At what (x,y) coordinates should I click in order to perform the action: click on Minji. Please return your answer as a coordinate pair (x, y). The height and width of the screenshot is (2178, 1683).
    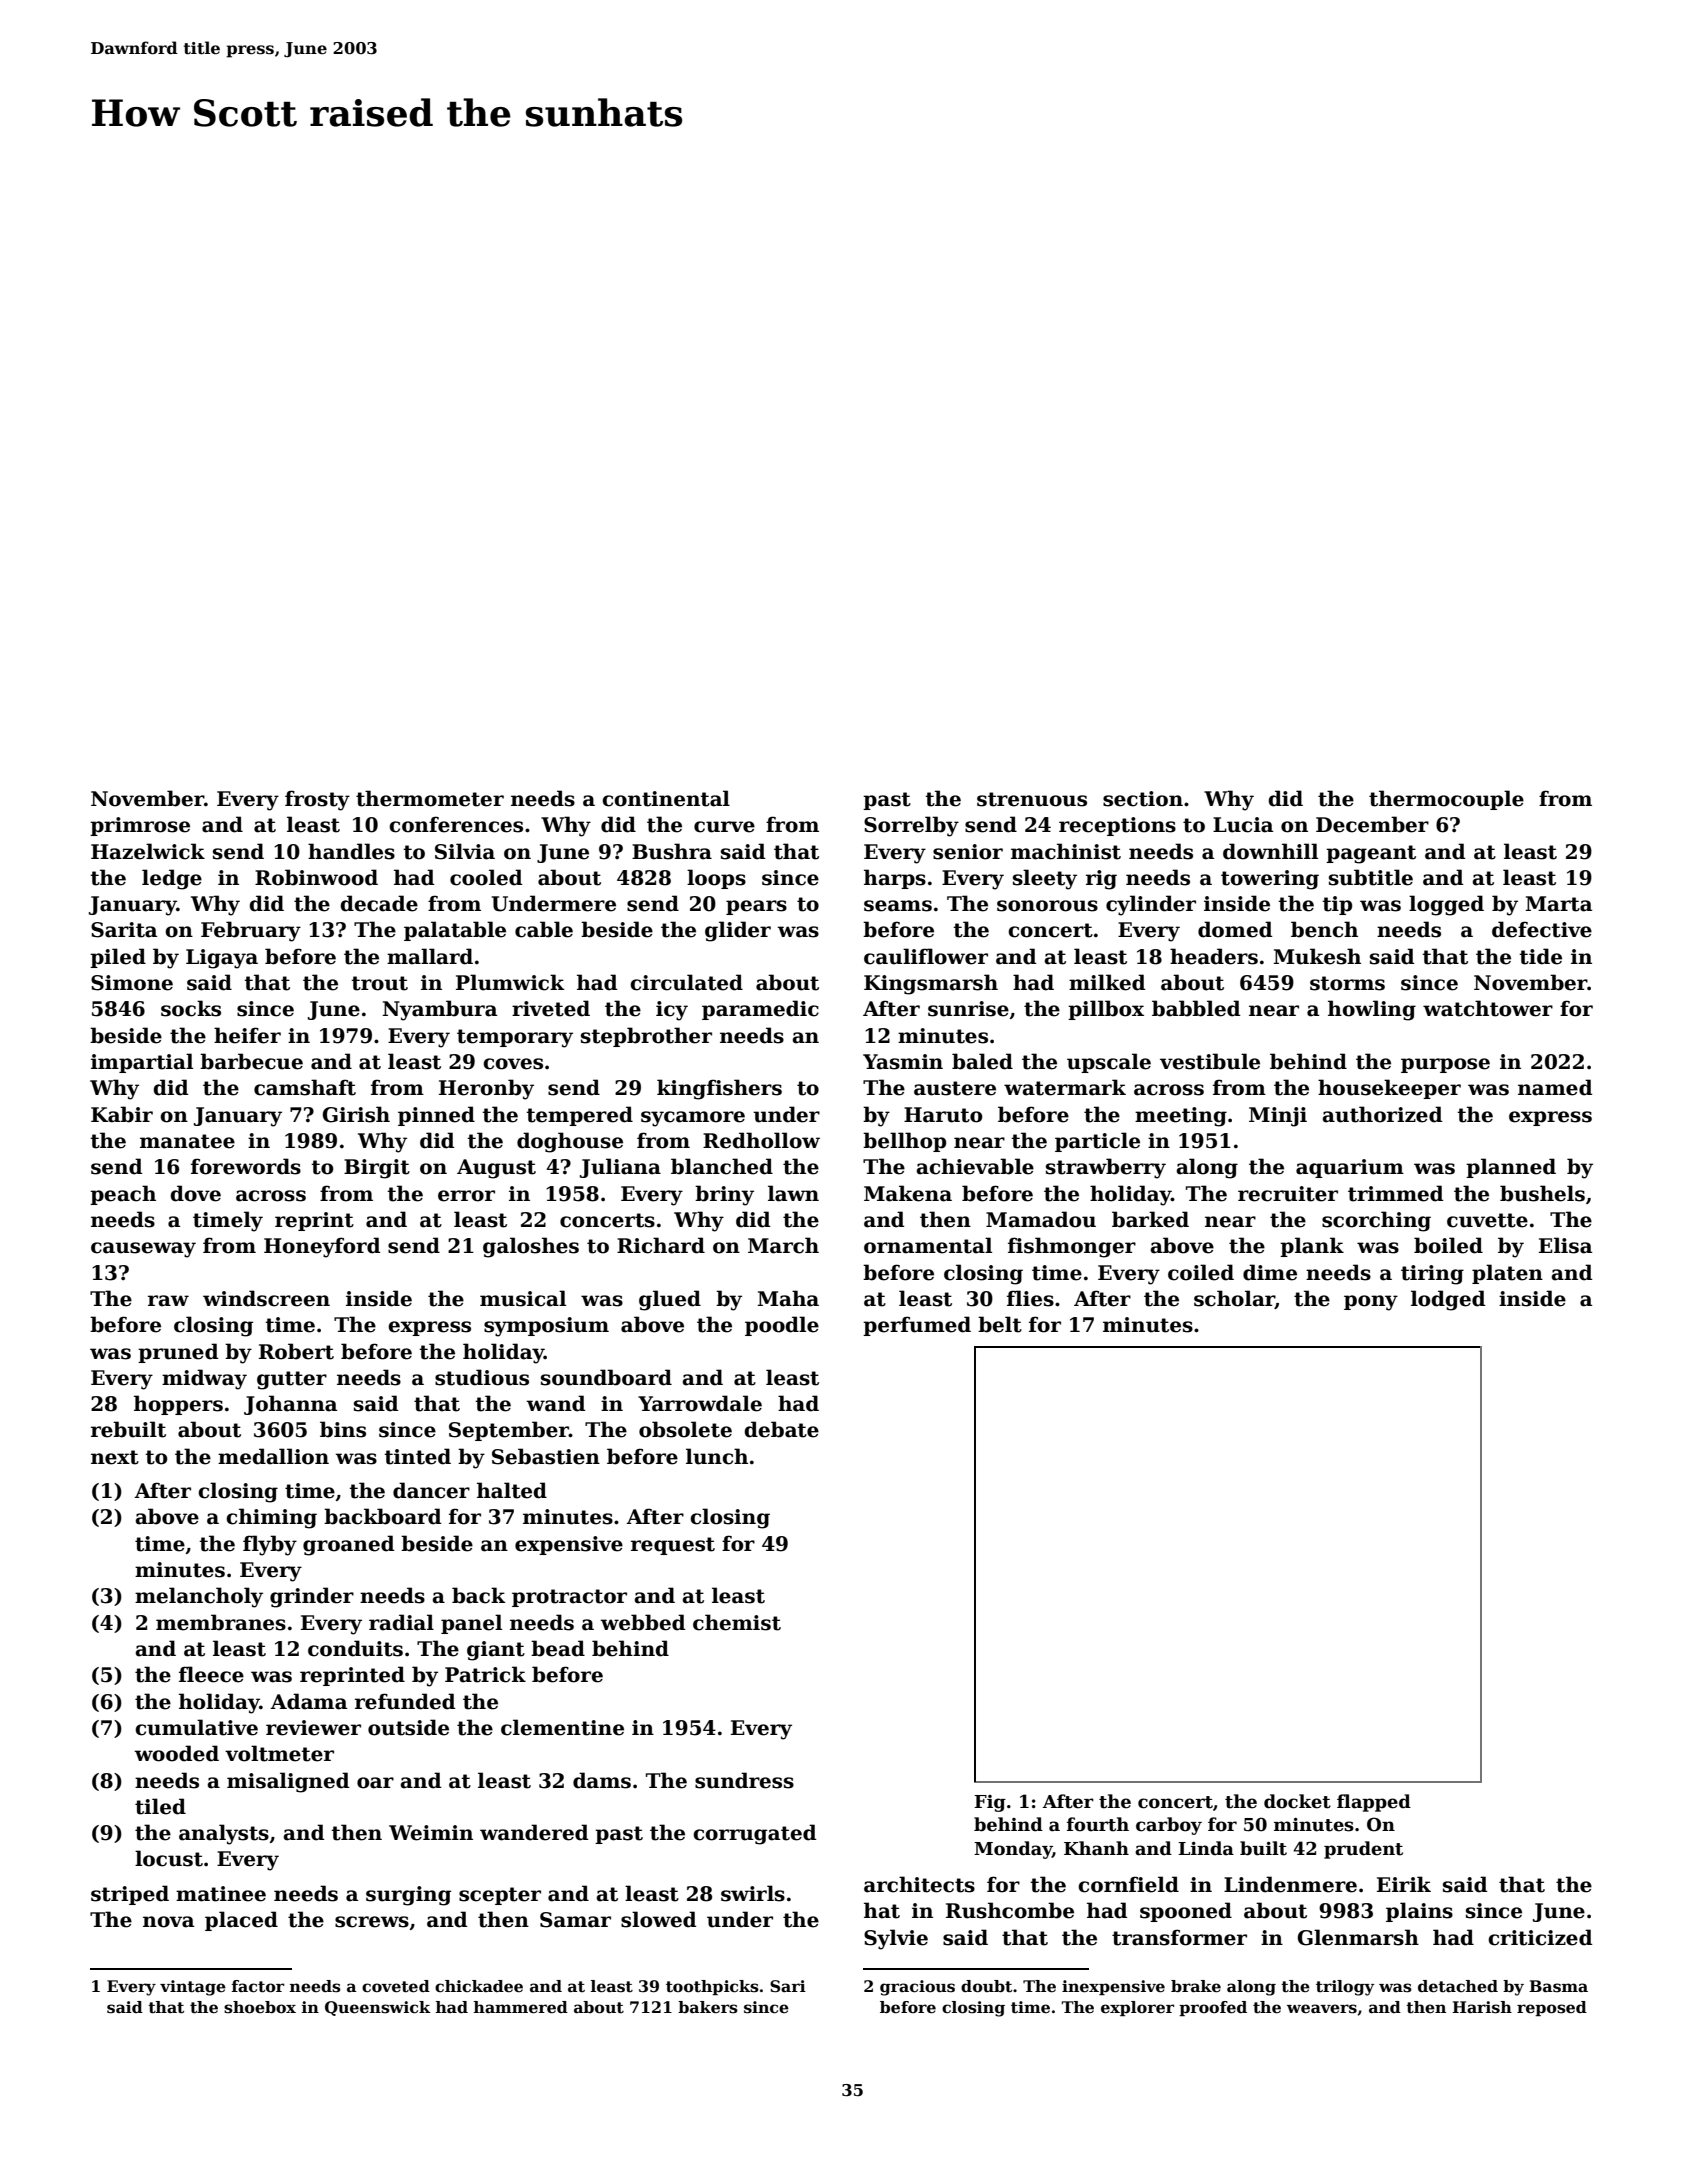
    Looking at the image, I should click on (1278, 1117).
